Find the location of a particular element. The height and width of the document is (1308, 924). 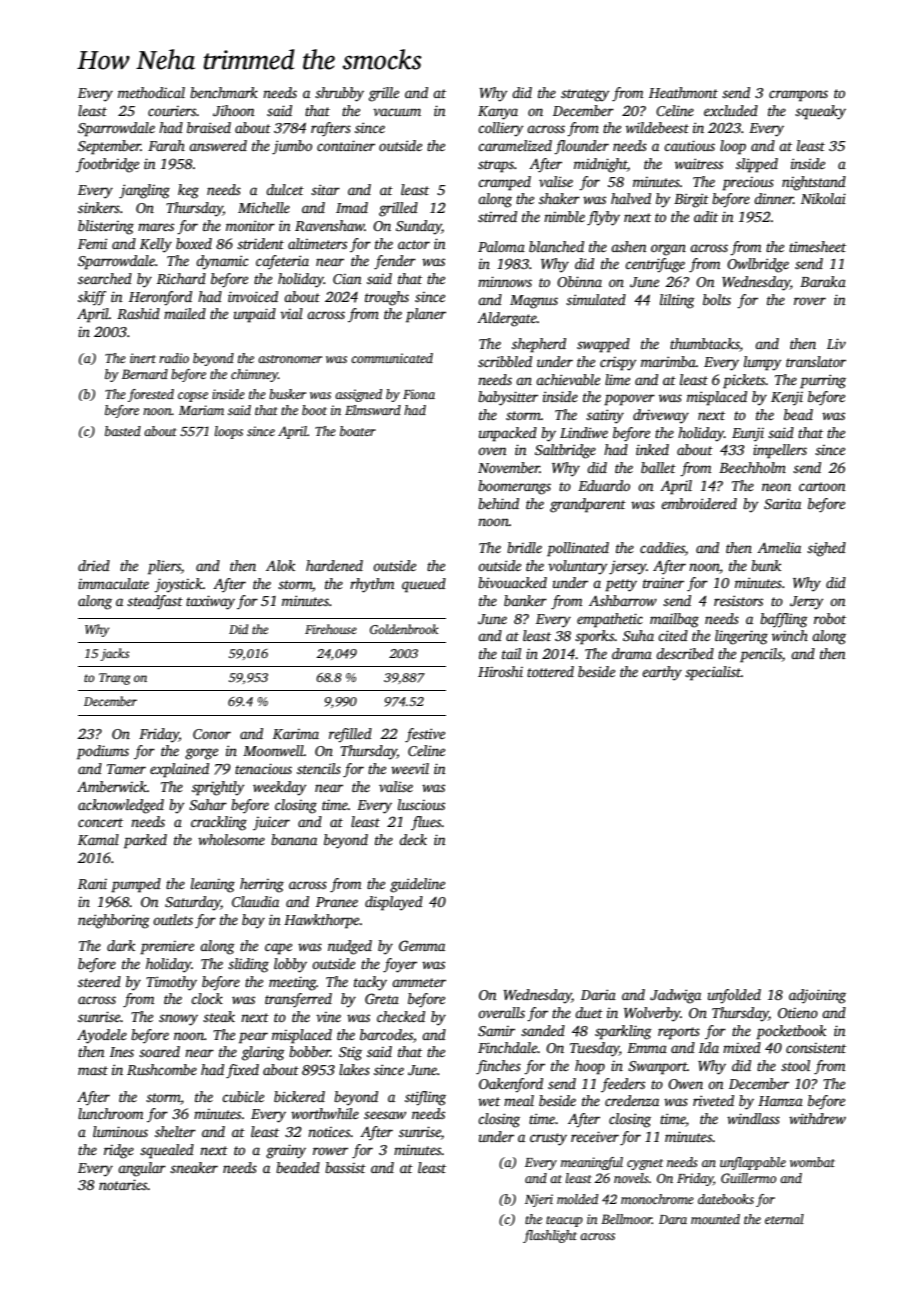

strategy is located at coordinates (585, 95).
